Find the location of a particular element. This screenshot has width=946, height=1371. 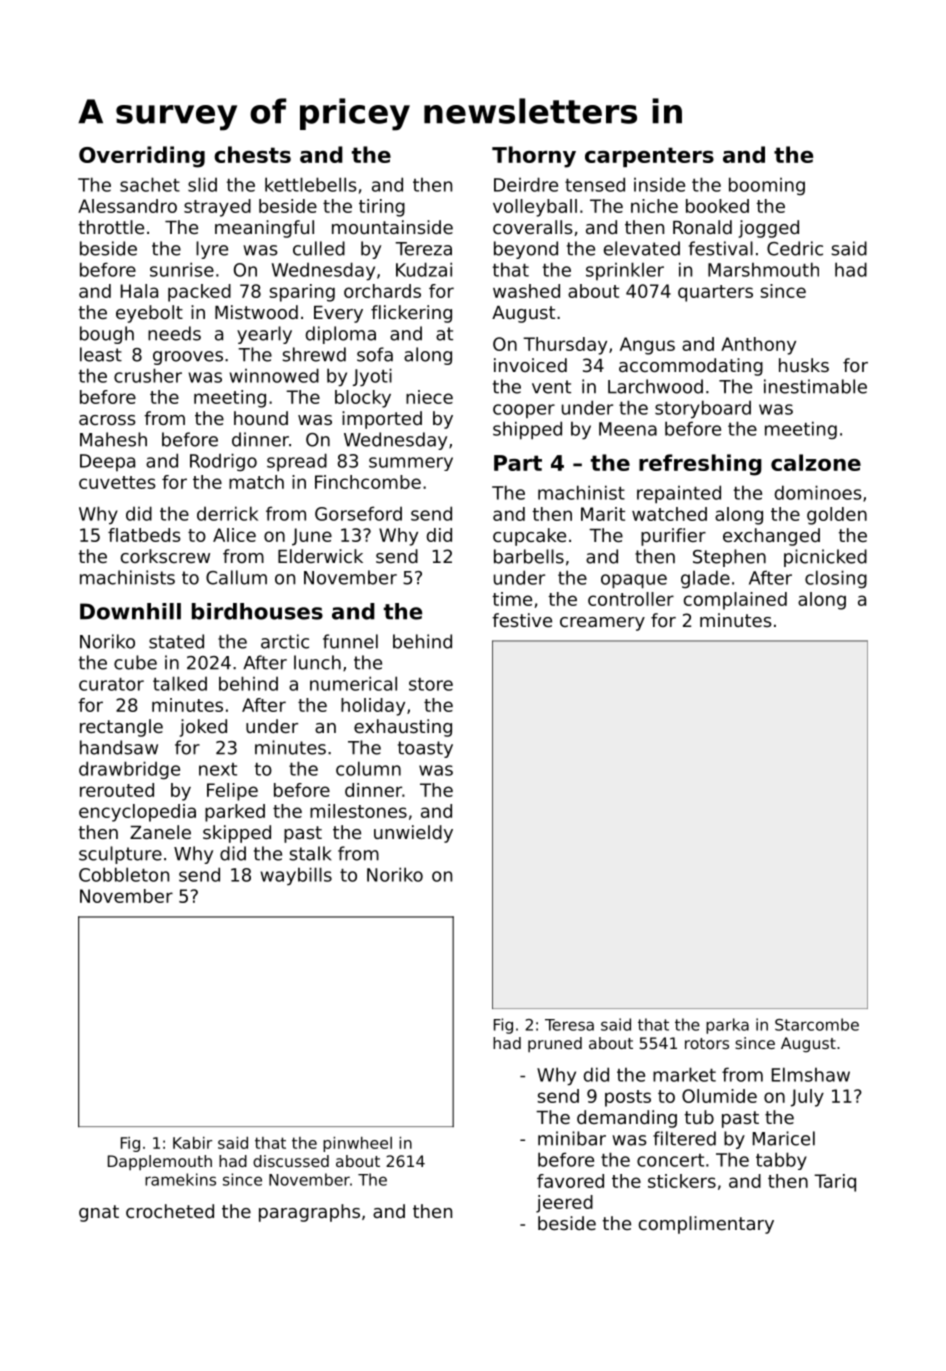

Elmshaw is located at coordinates (811, 1074).
